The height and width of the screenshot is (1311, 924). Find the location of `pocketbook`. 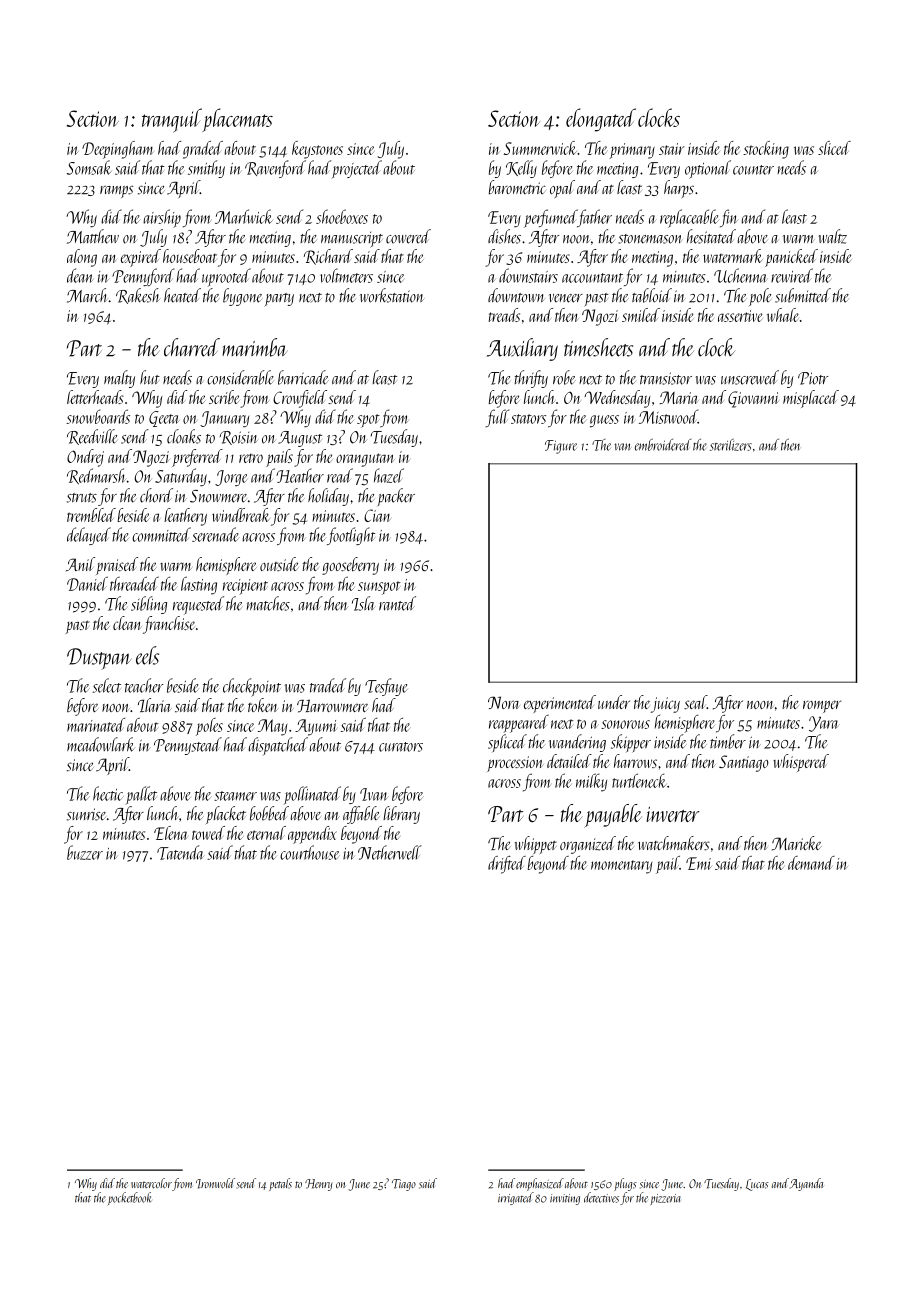

pocketbook is located at coordinates (129, 1198).
